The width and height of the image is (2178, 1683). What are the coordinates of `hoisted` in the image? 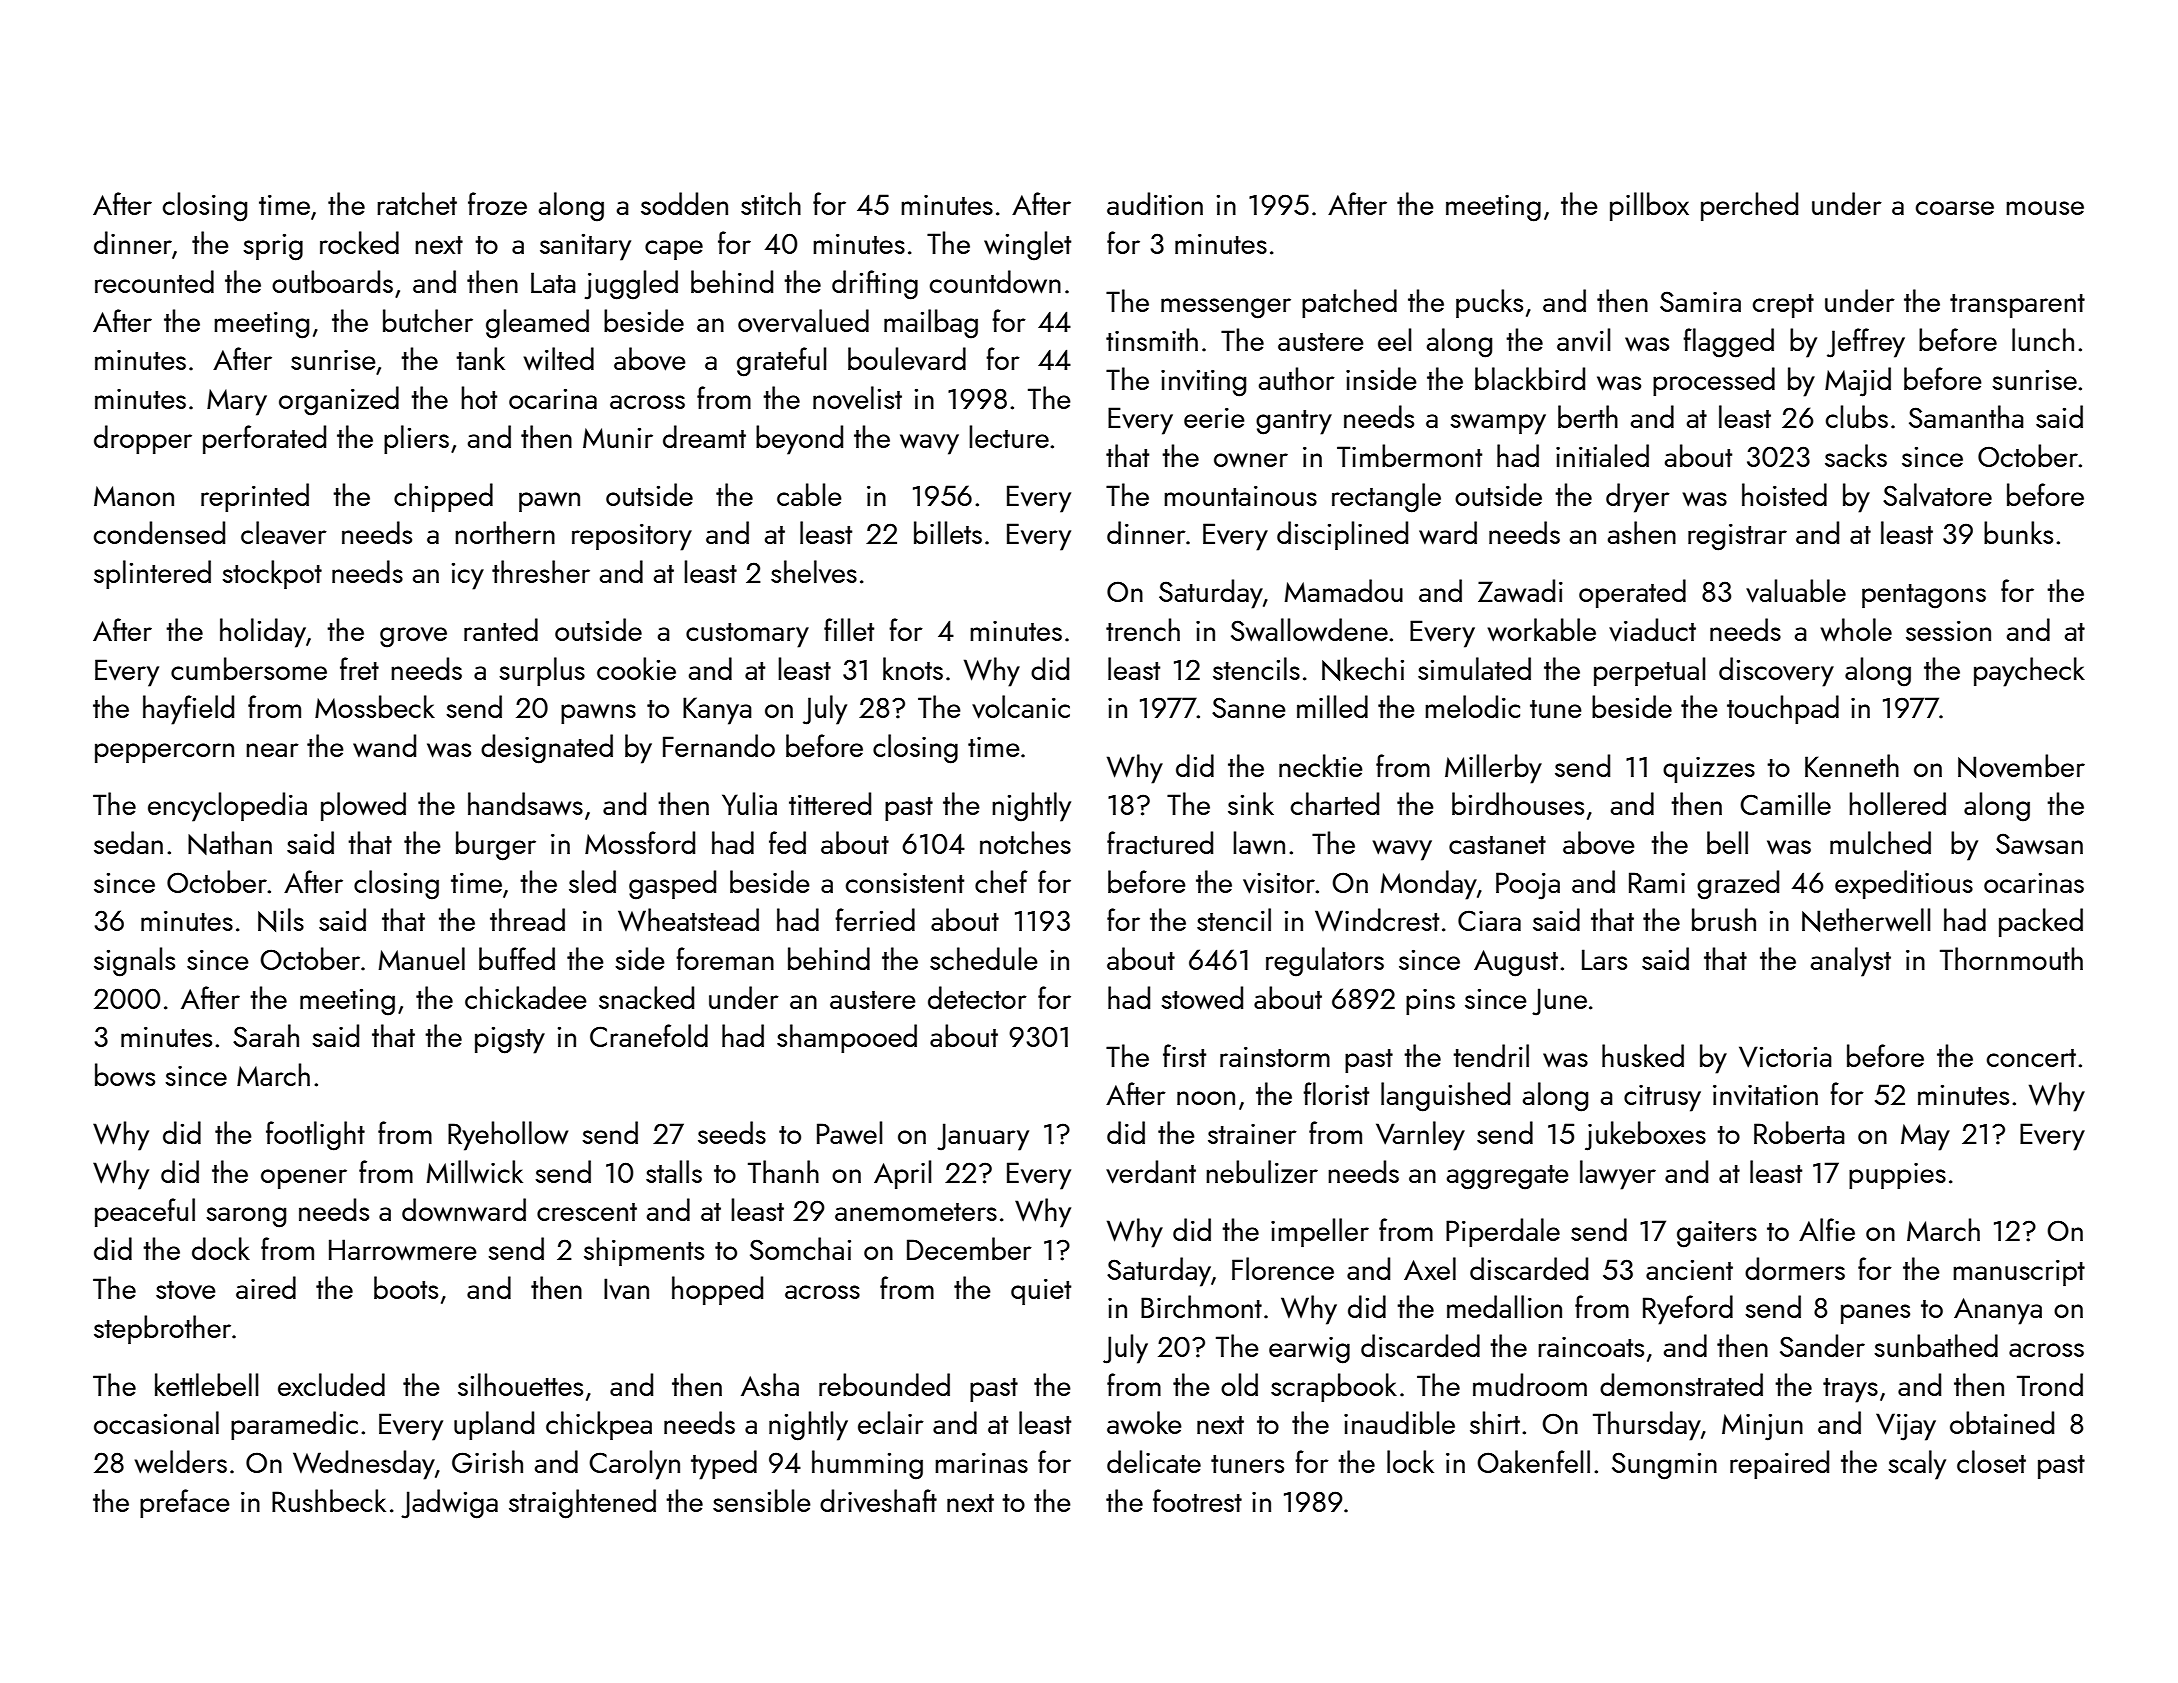 It's located at (1784, 494).
